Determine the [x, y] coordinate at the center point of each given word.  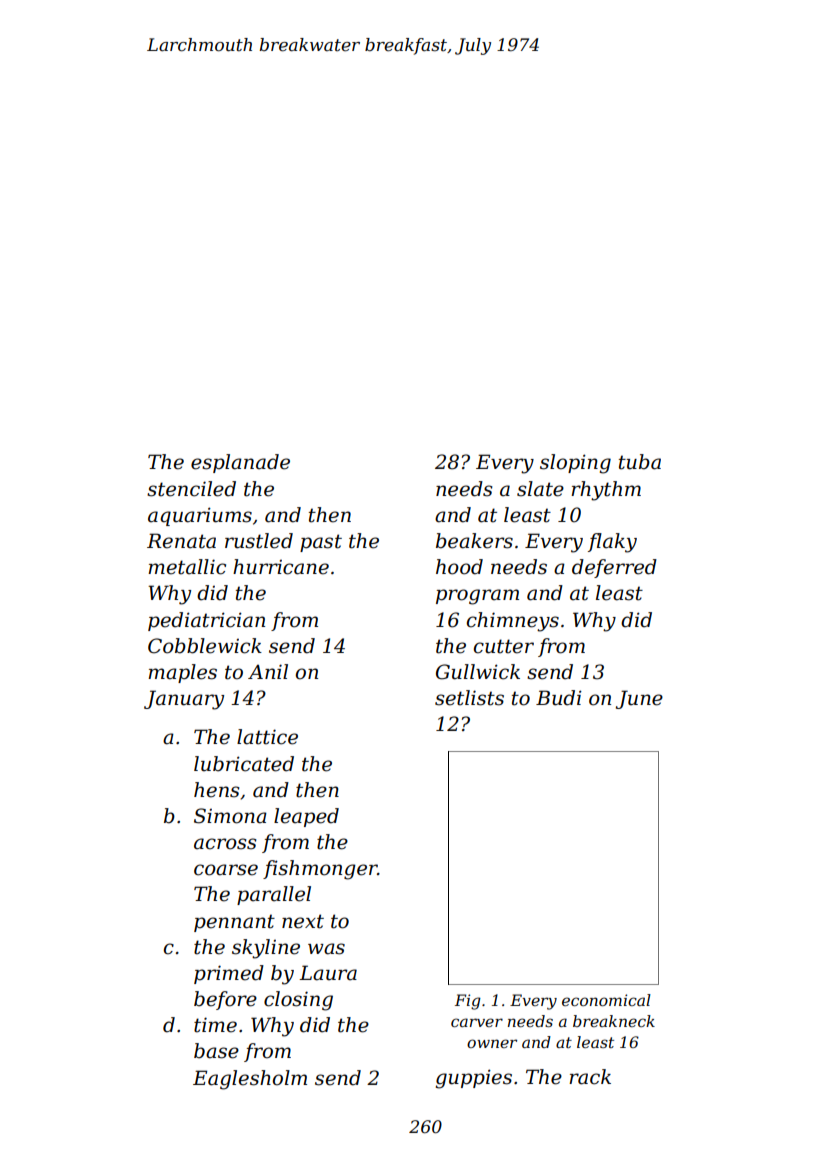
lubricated [244, 764]
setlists [469, 698]
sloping [575, 464]
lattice [267, 737]
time [215, 1025]
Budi [559, 698]
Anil [268, 671]
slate [540, 489]
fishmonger [320, 870]
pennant [234, 923]
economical [606, 1000]
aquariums [200, 516]
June [639, 699]
